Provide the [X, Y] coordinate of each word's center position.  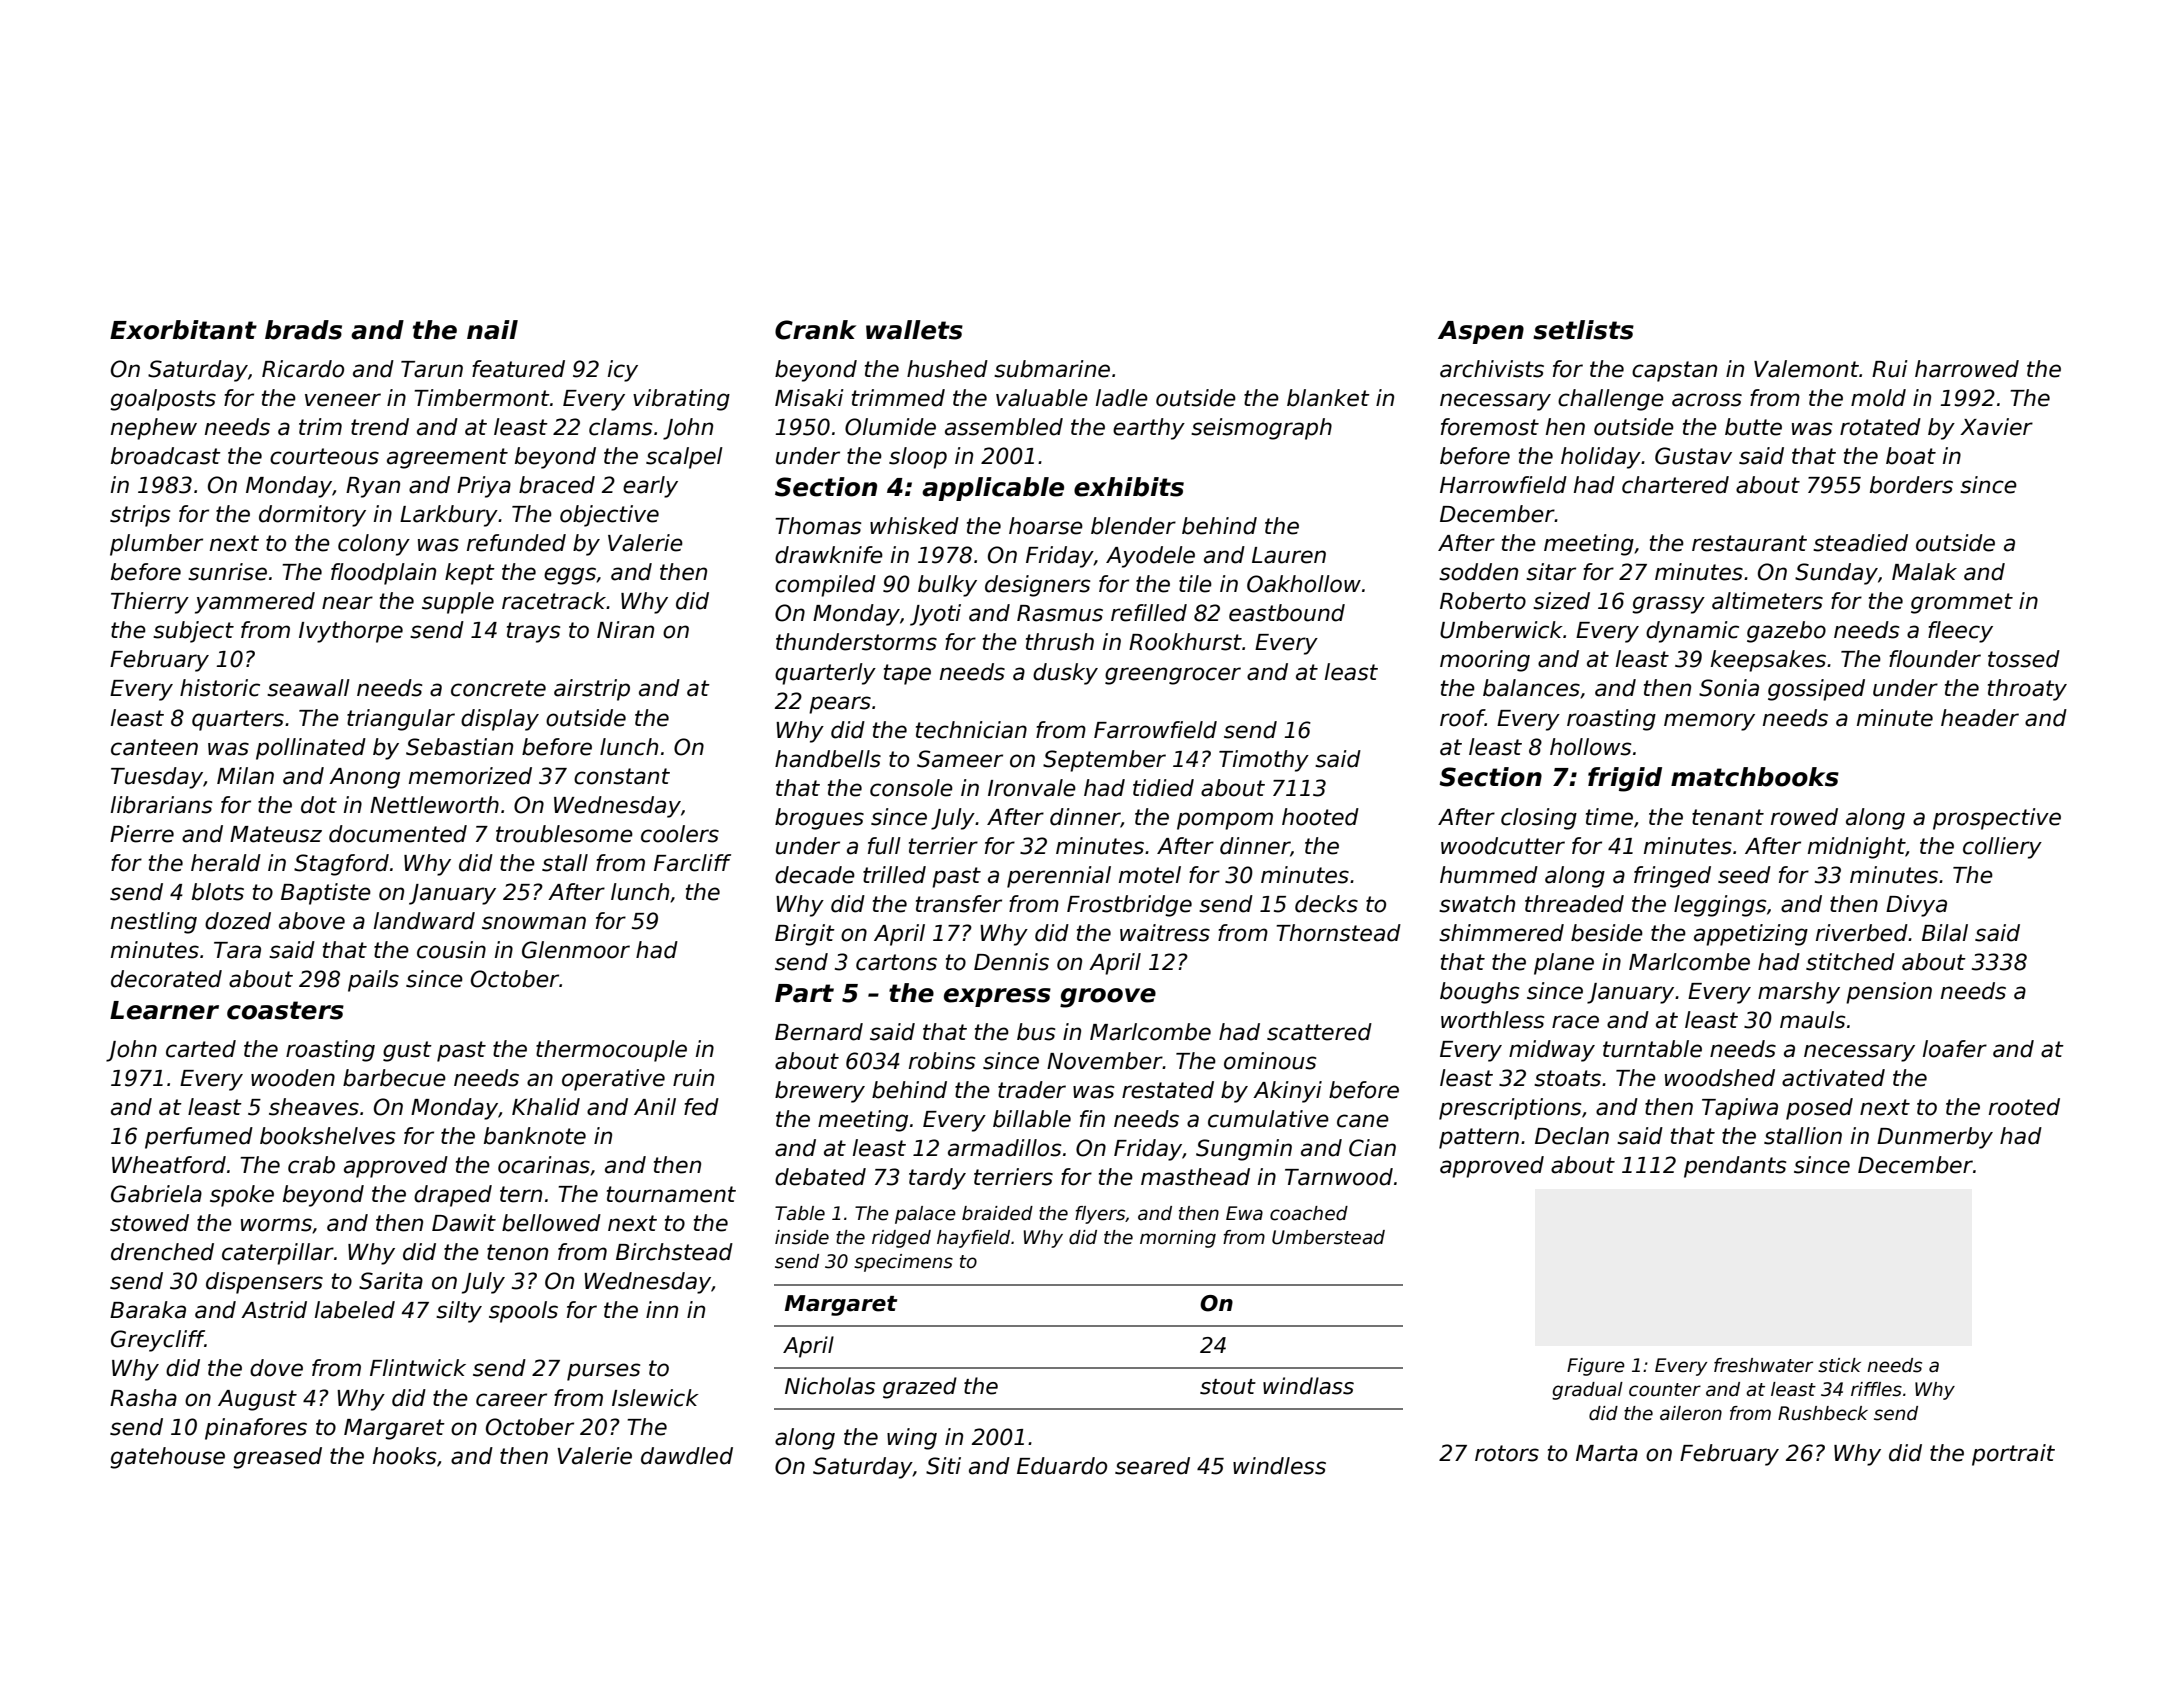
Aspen [1481, 332]
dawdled [687, 1456]
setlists [1583, 330]
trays [533, 632]
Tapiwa [1740, 1109]
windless [1279, 1466]
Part [804, 993]
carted [201, 1049]
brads [303, 330]
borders [1911, 485]
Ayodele [1150, 557]
